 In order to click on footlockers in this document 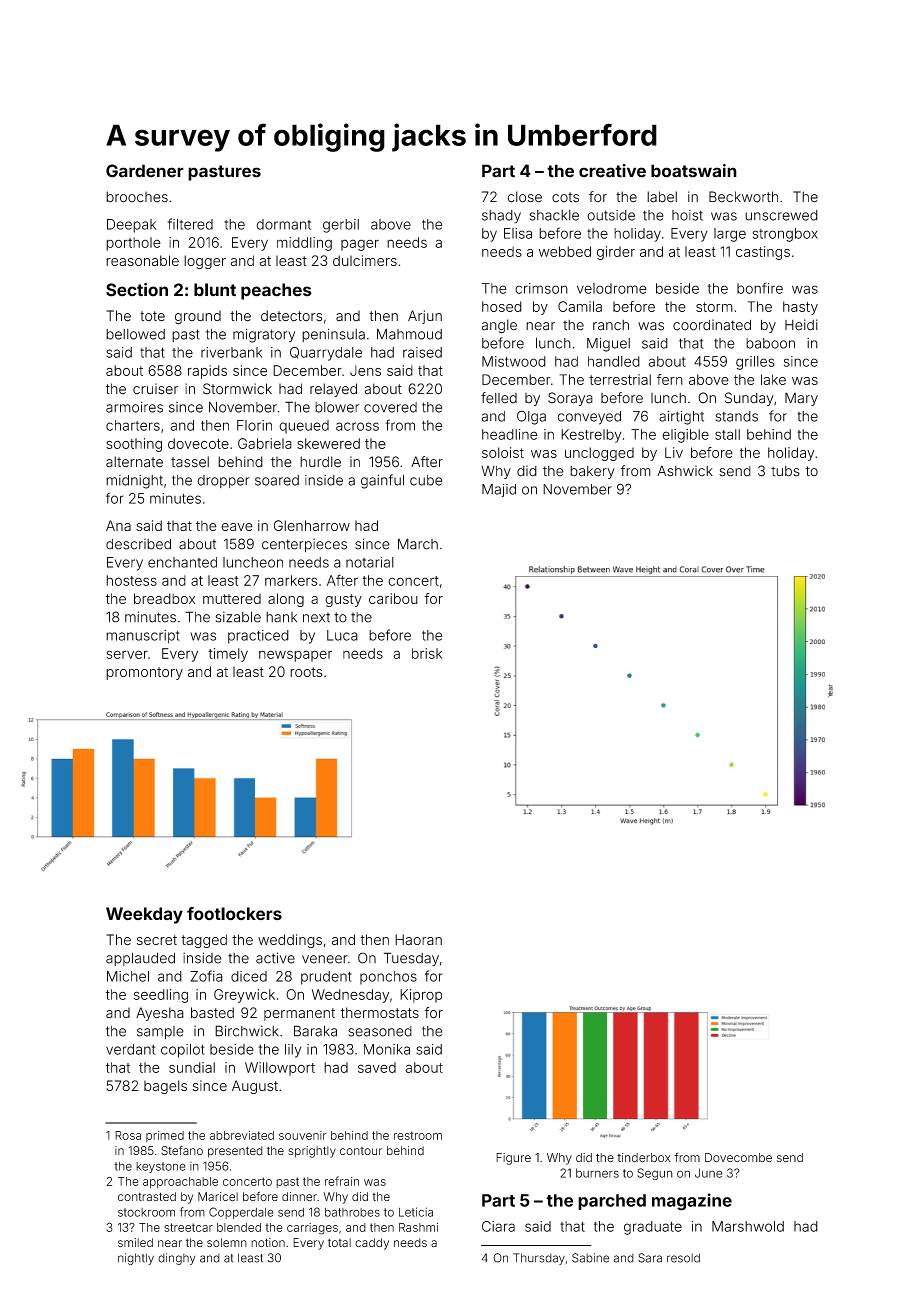, I will do `click(234, 914)`.
